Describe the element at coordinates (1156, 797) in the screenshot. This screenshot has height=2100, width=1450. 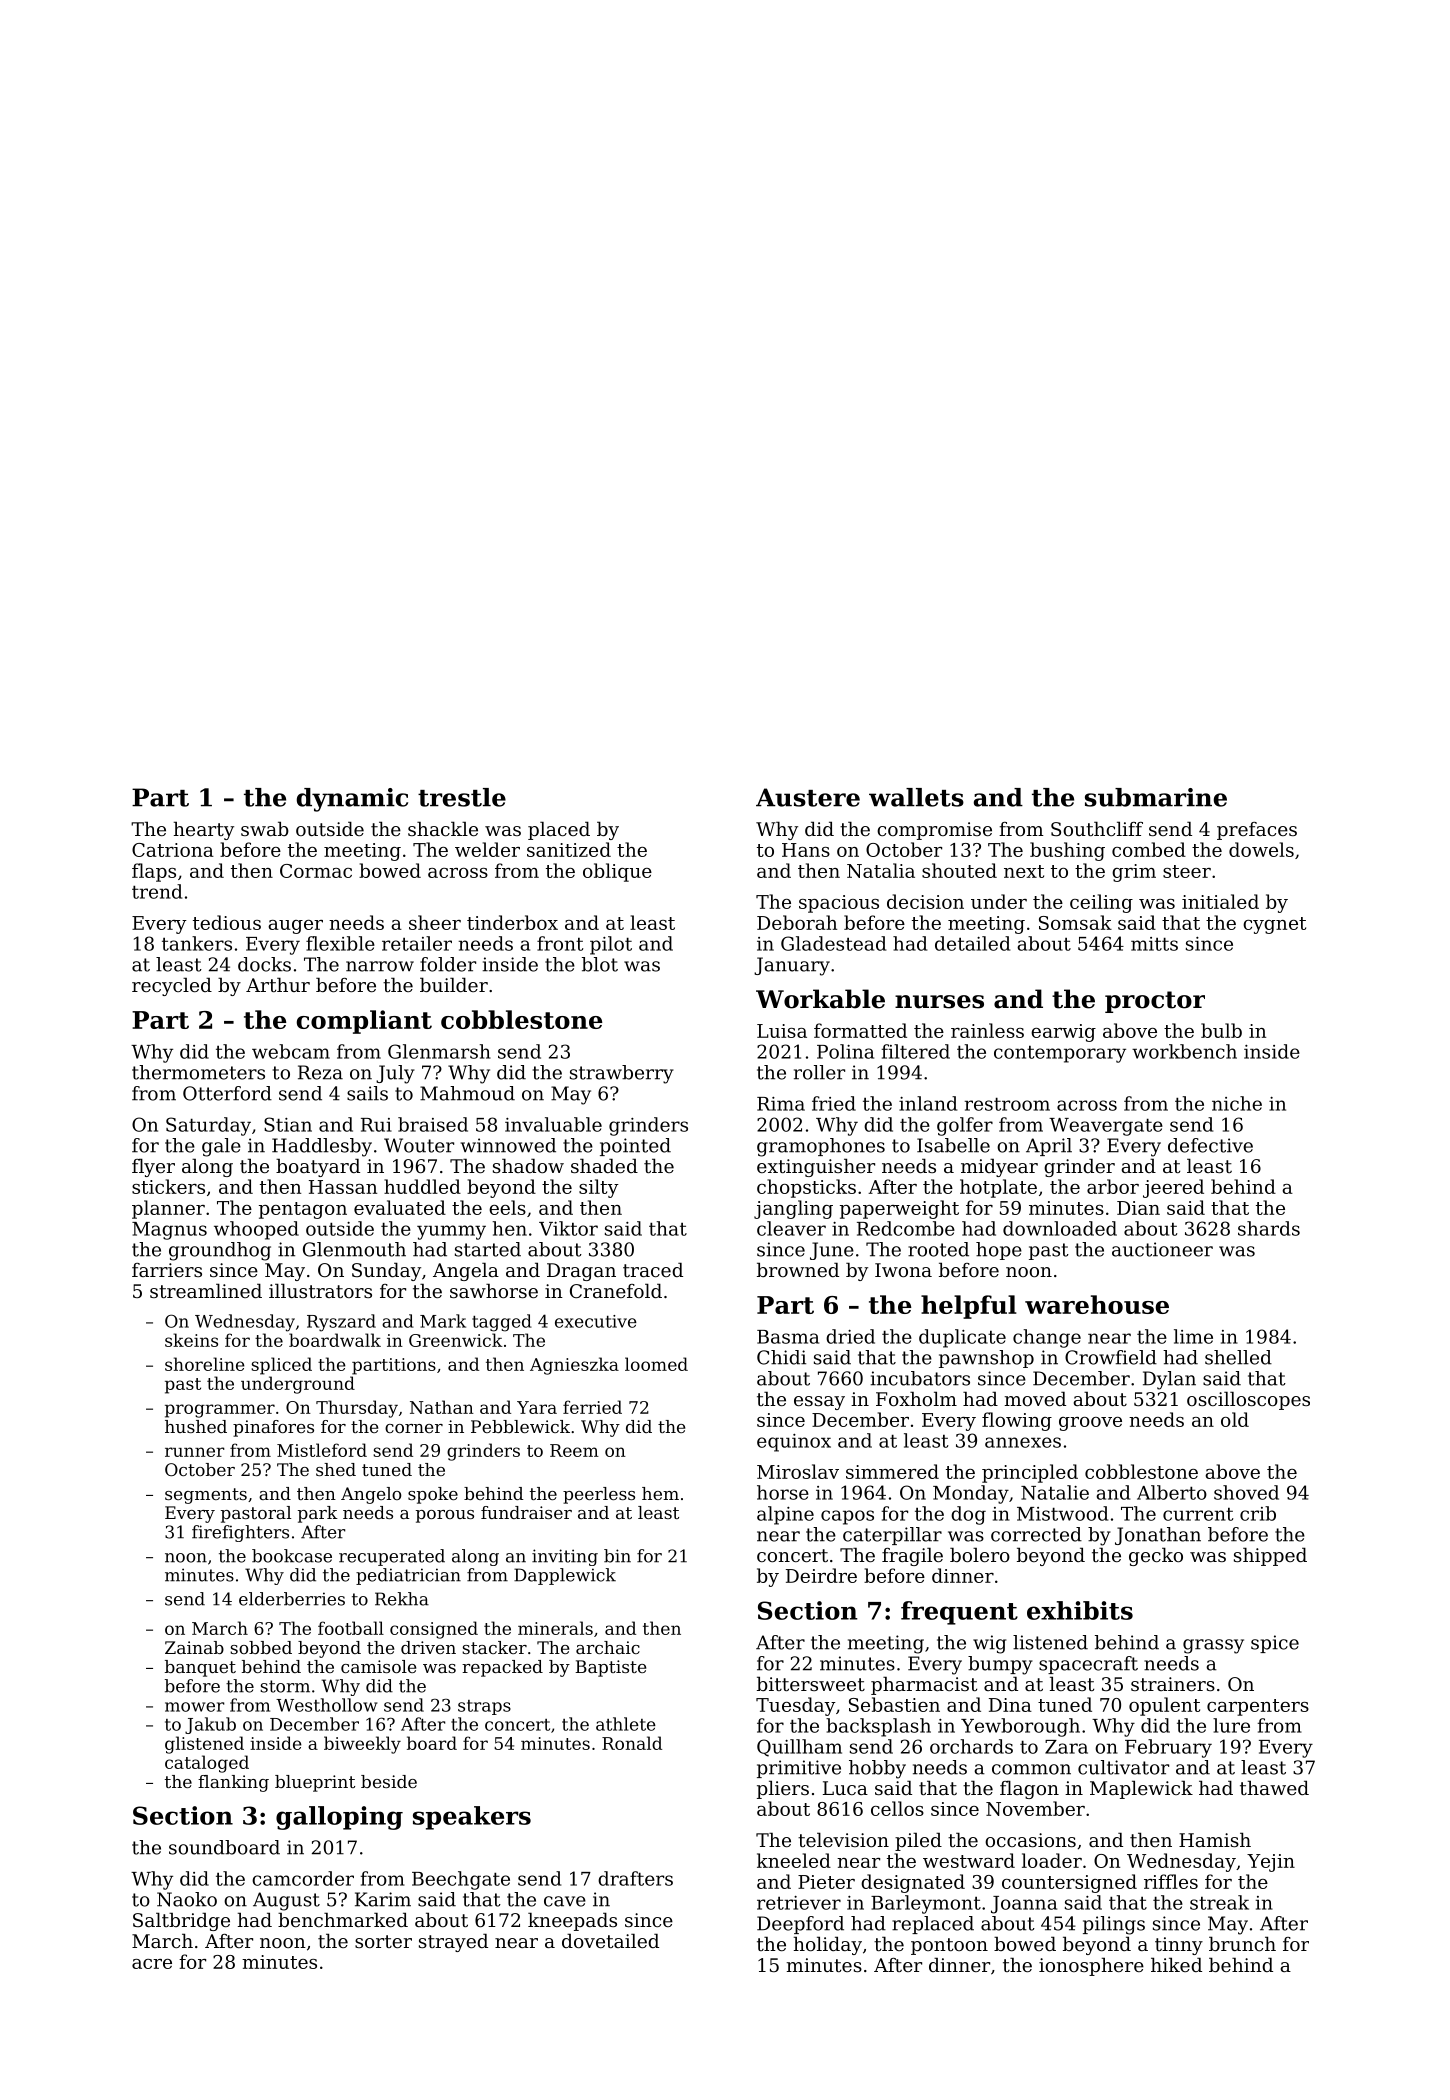
I see `submarine` at that location.
